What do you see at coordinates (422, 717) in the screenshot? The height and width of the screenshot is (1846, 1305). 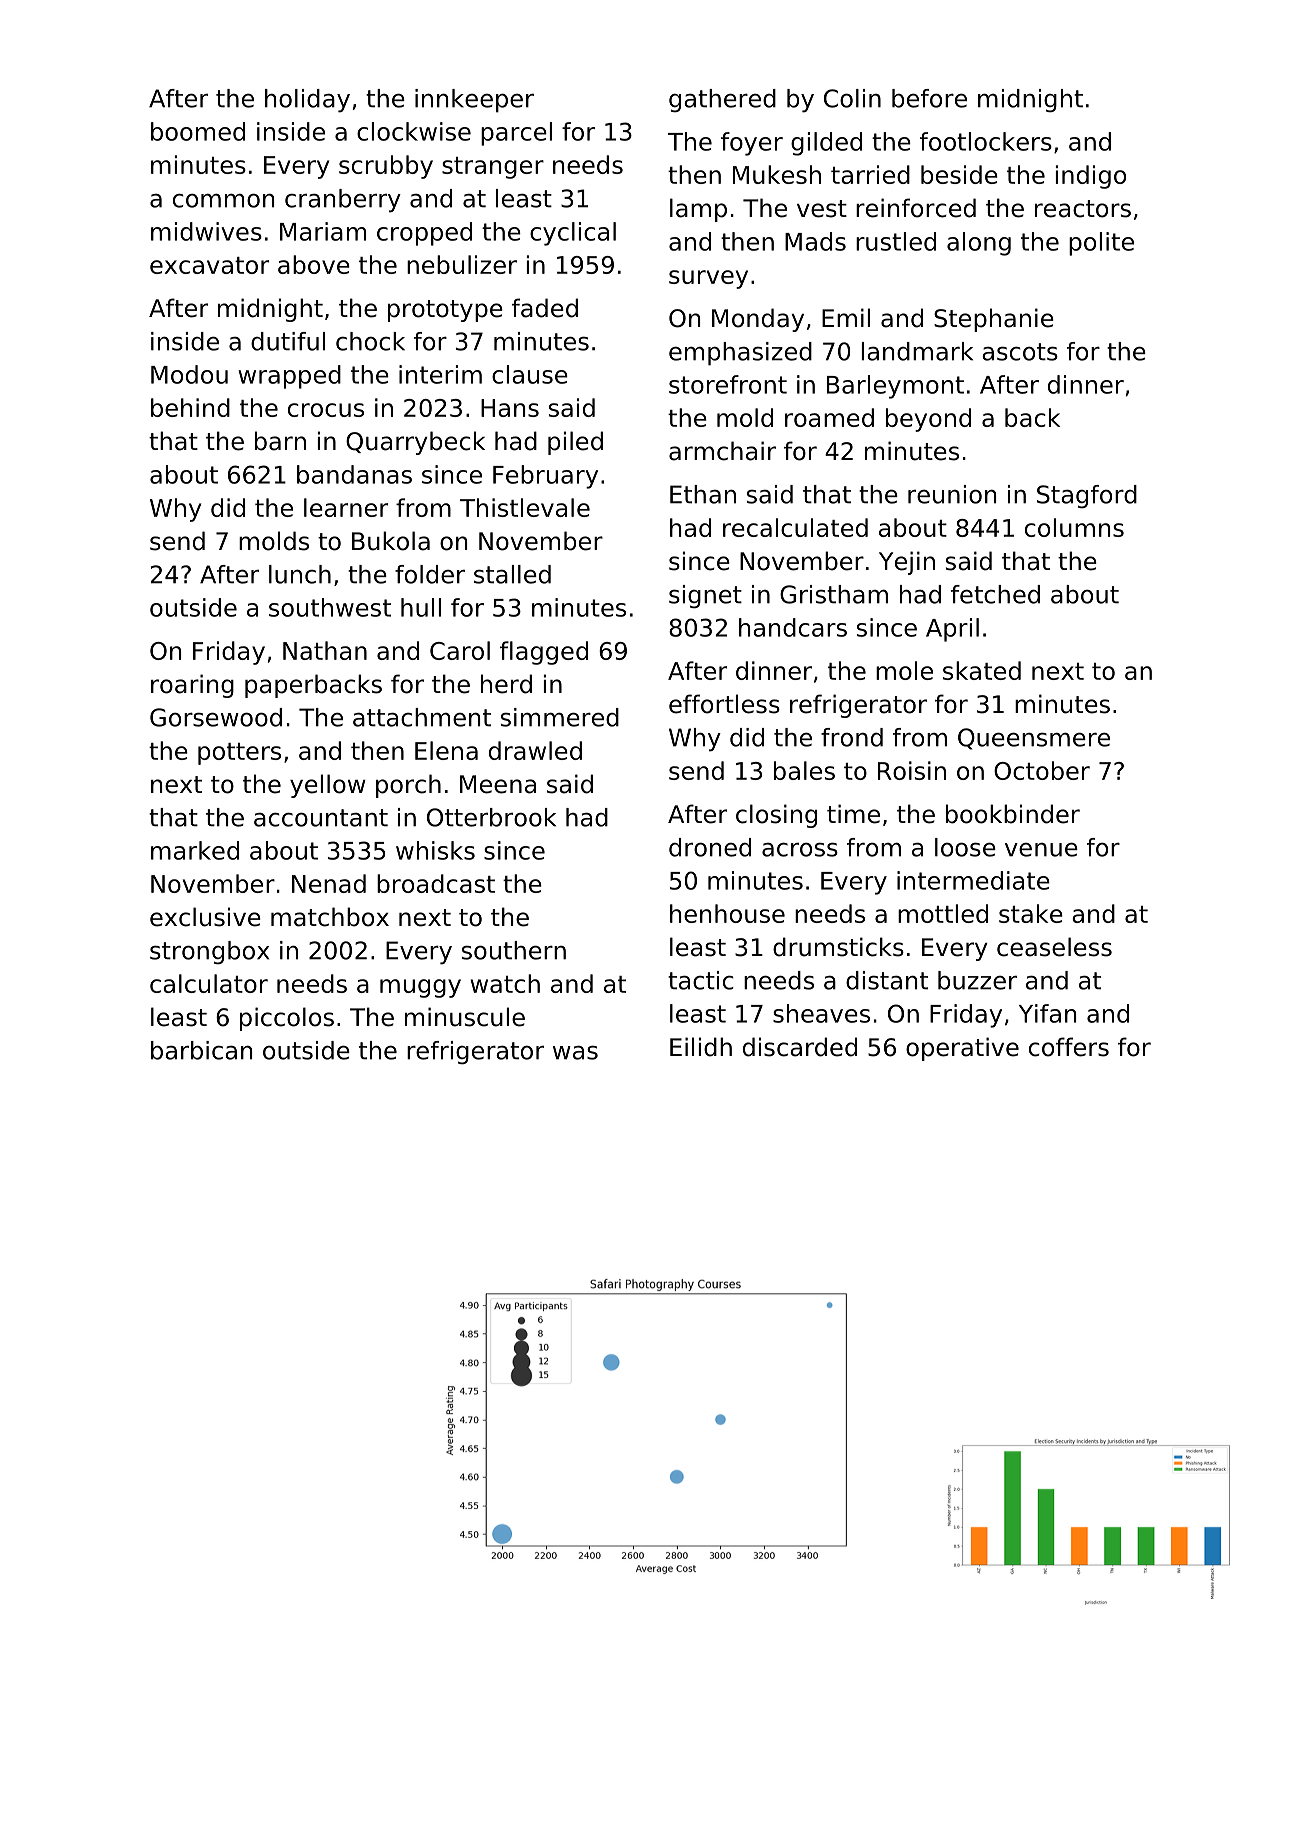 I see `attachment` at bounding box center [422, 717].
